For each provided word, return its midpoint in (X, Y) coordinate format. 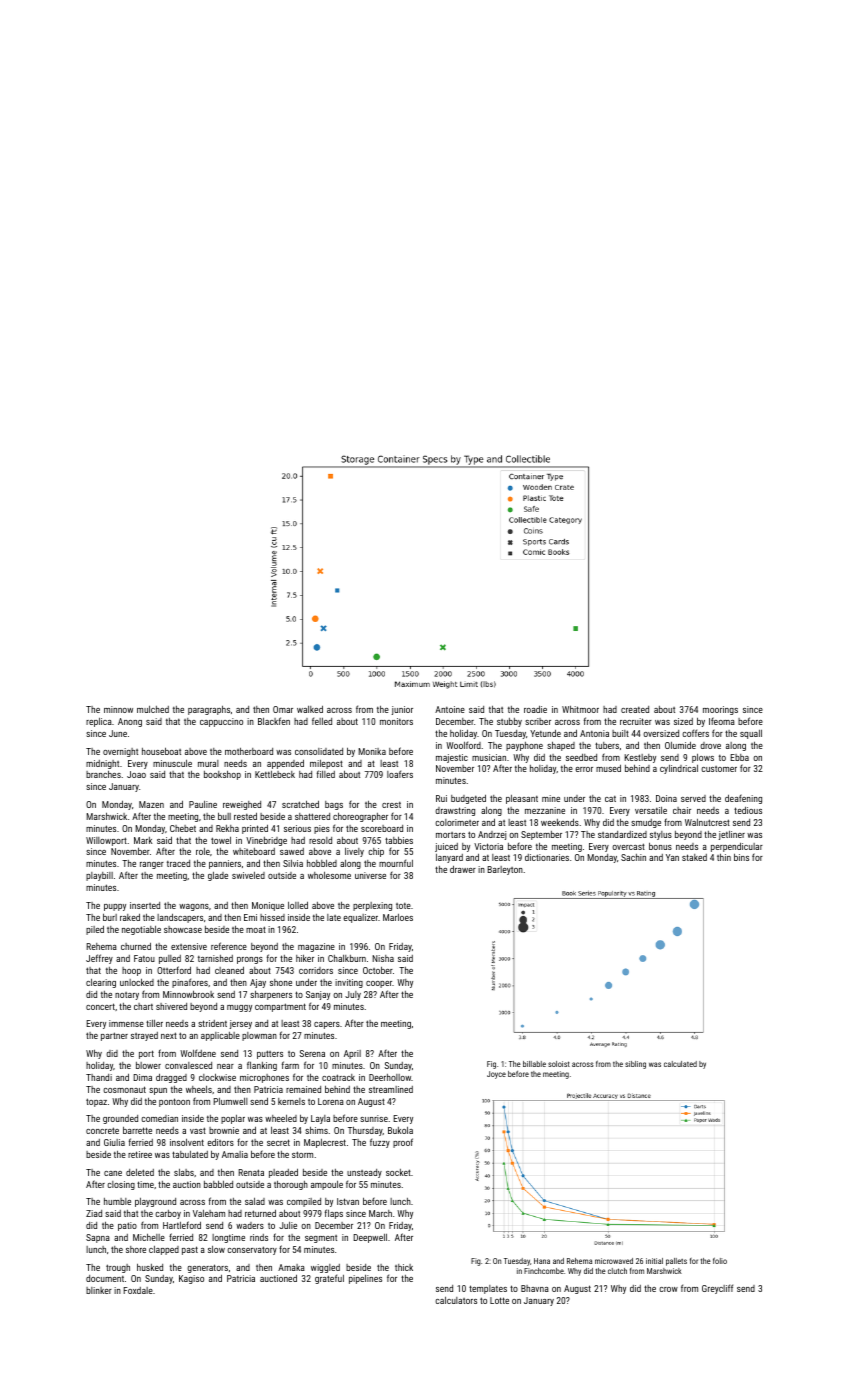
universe (370, 875)
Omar (283, 709)
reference (229, 946)
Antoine (450, 709)
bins (741, 857)
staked (694, 857)
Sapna (98, 1238)
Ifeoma (722, 721)
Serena (312, 1053)
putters (270, 1054)
